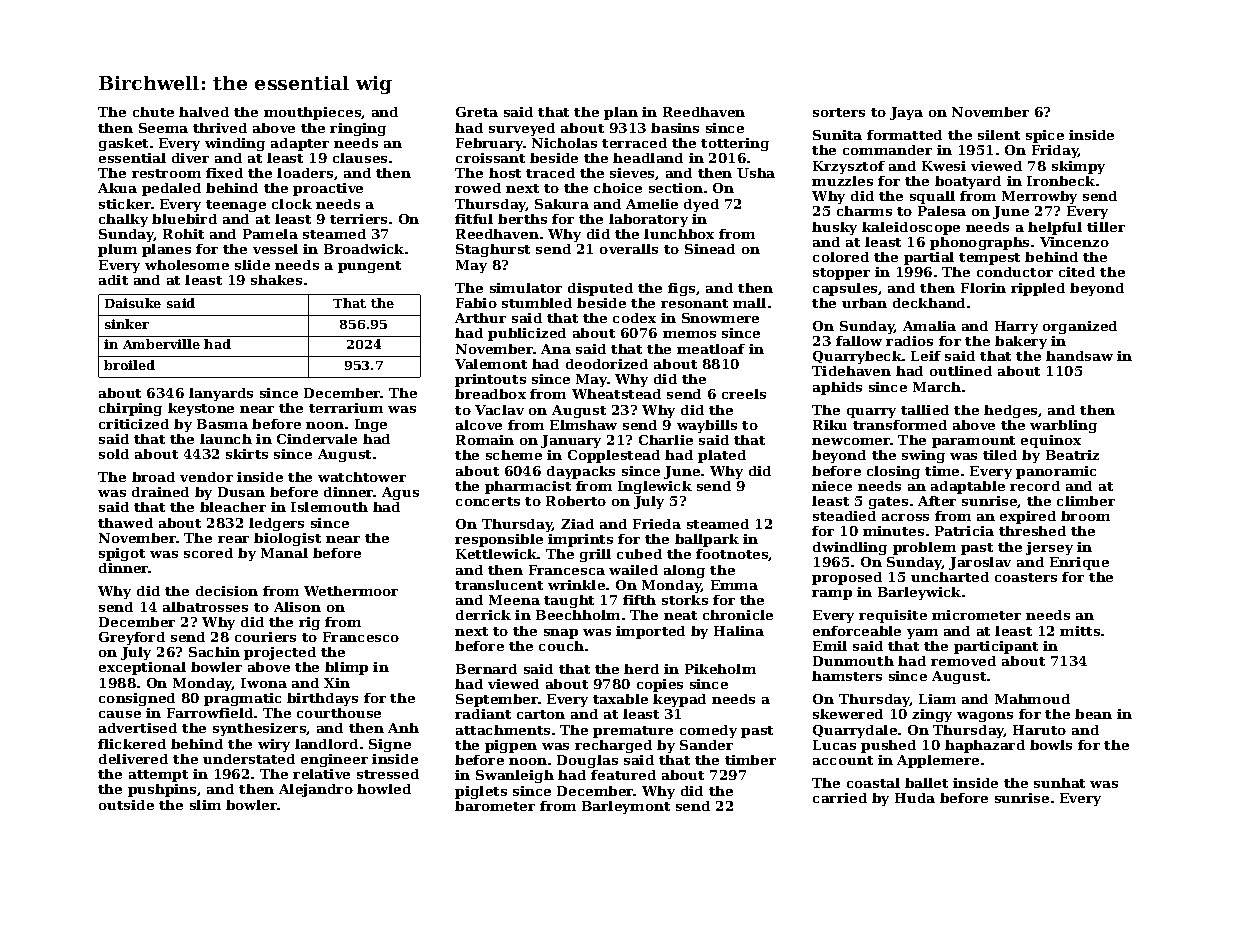 This screenshot has height=952, width=1233. I want to click on meatloaf, so click(711, 349).
